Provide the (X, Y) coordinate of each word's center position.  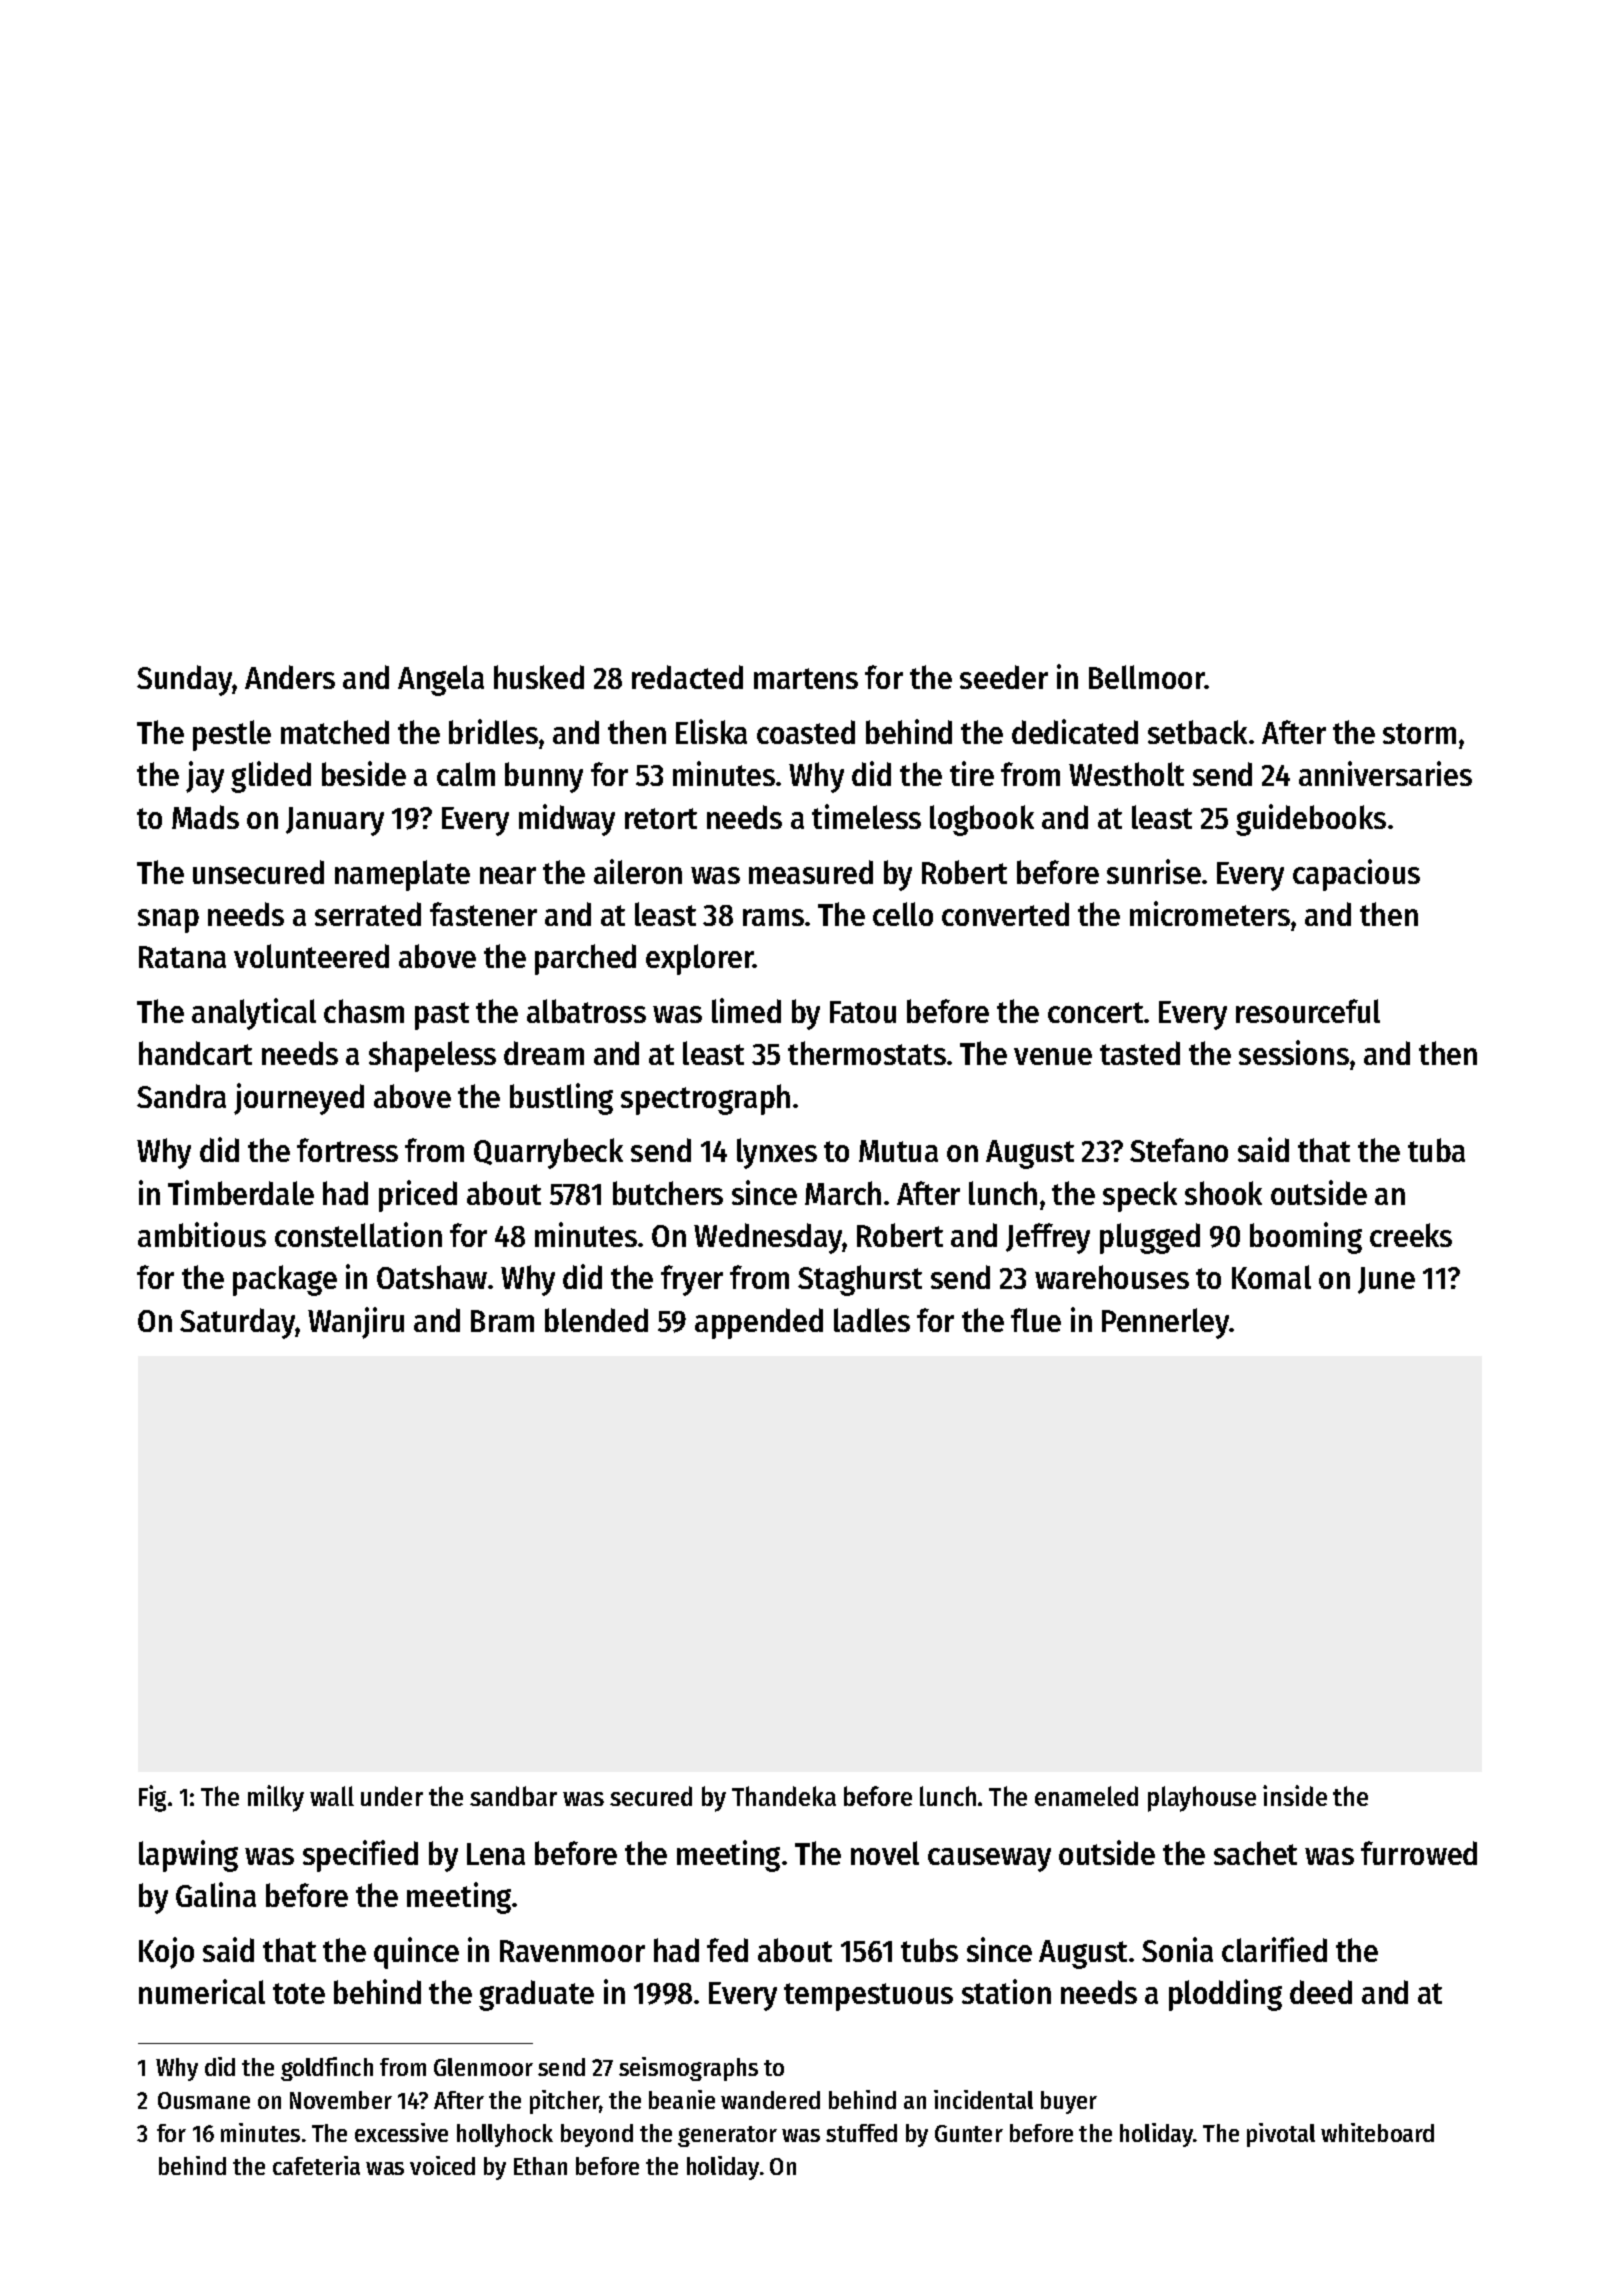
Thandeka (784, 1796)
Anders (290, 677)
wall (332, 1796)
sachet (1255, 1853)
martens (806, 678)
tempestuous (868, 1997)
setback (1197, 732)
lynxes (777, 1153)
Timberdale (241, 1192)
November (341, 2100)
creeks (1411, 1235)
